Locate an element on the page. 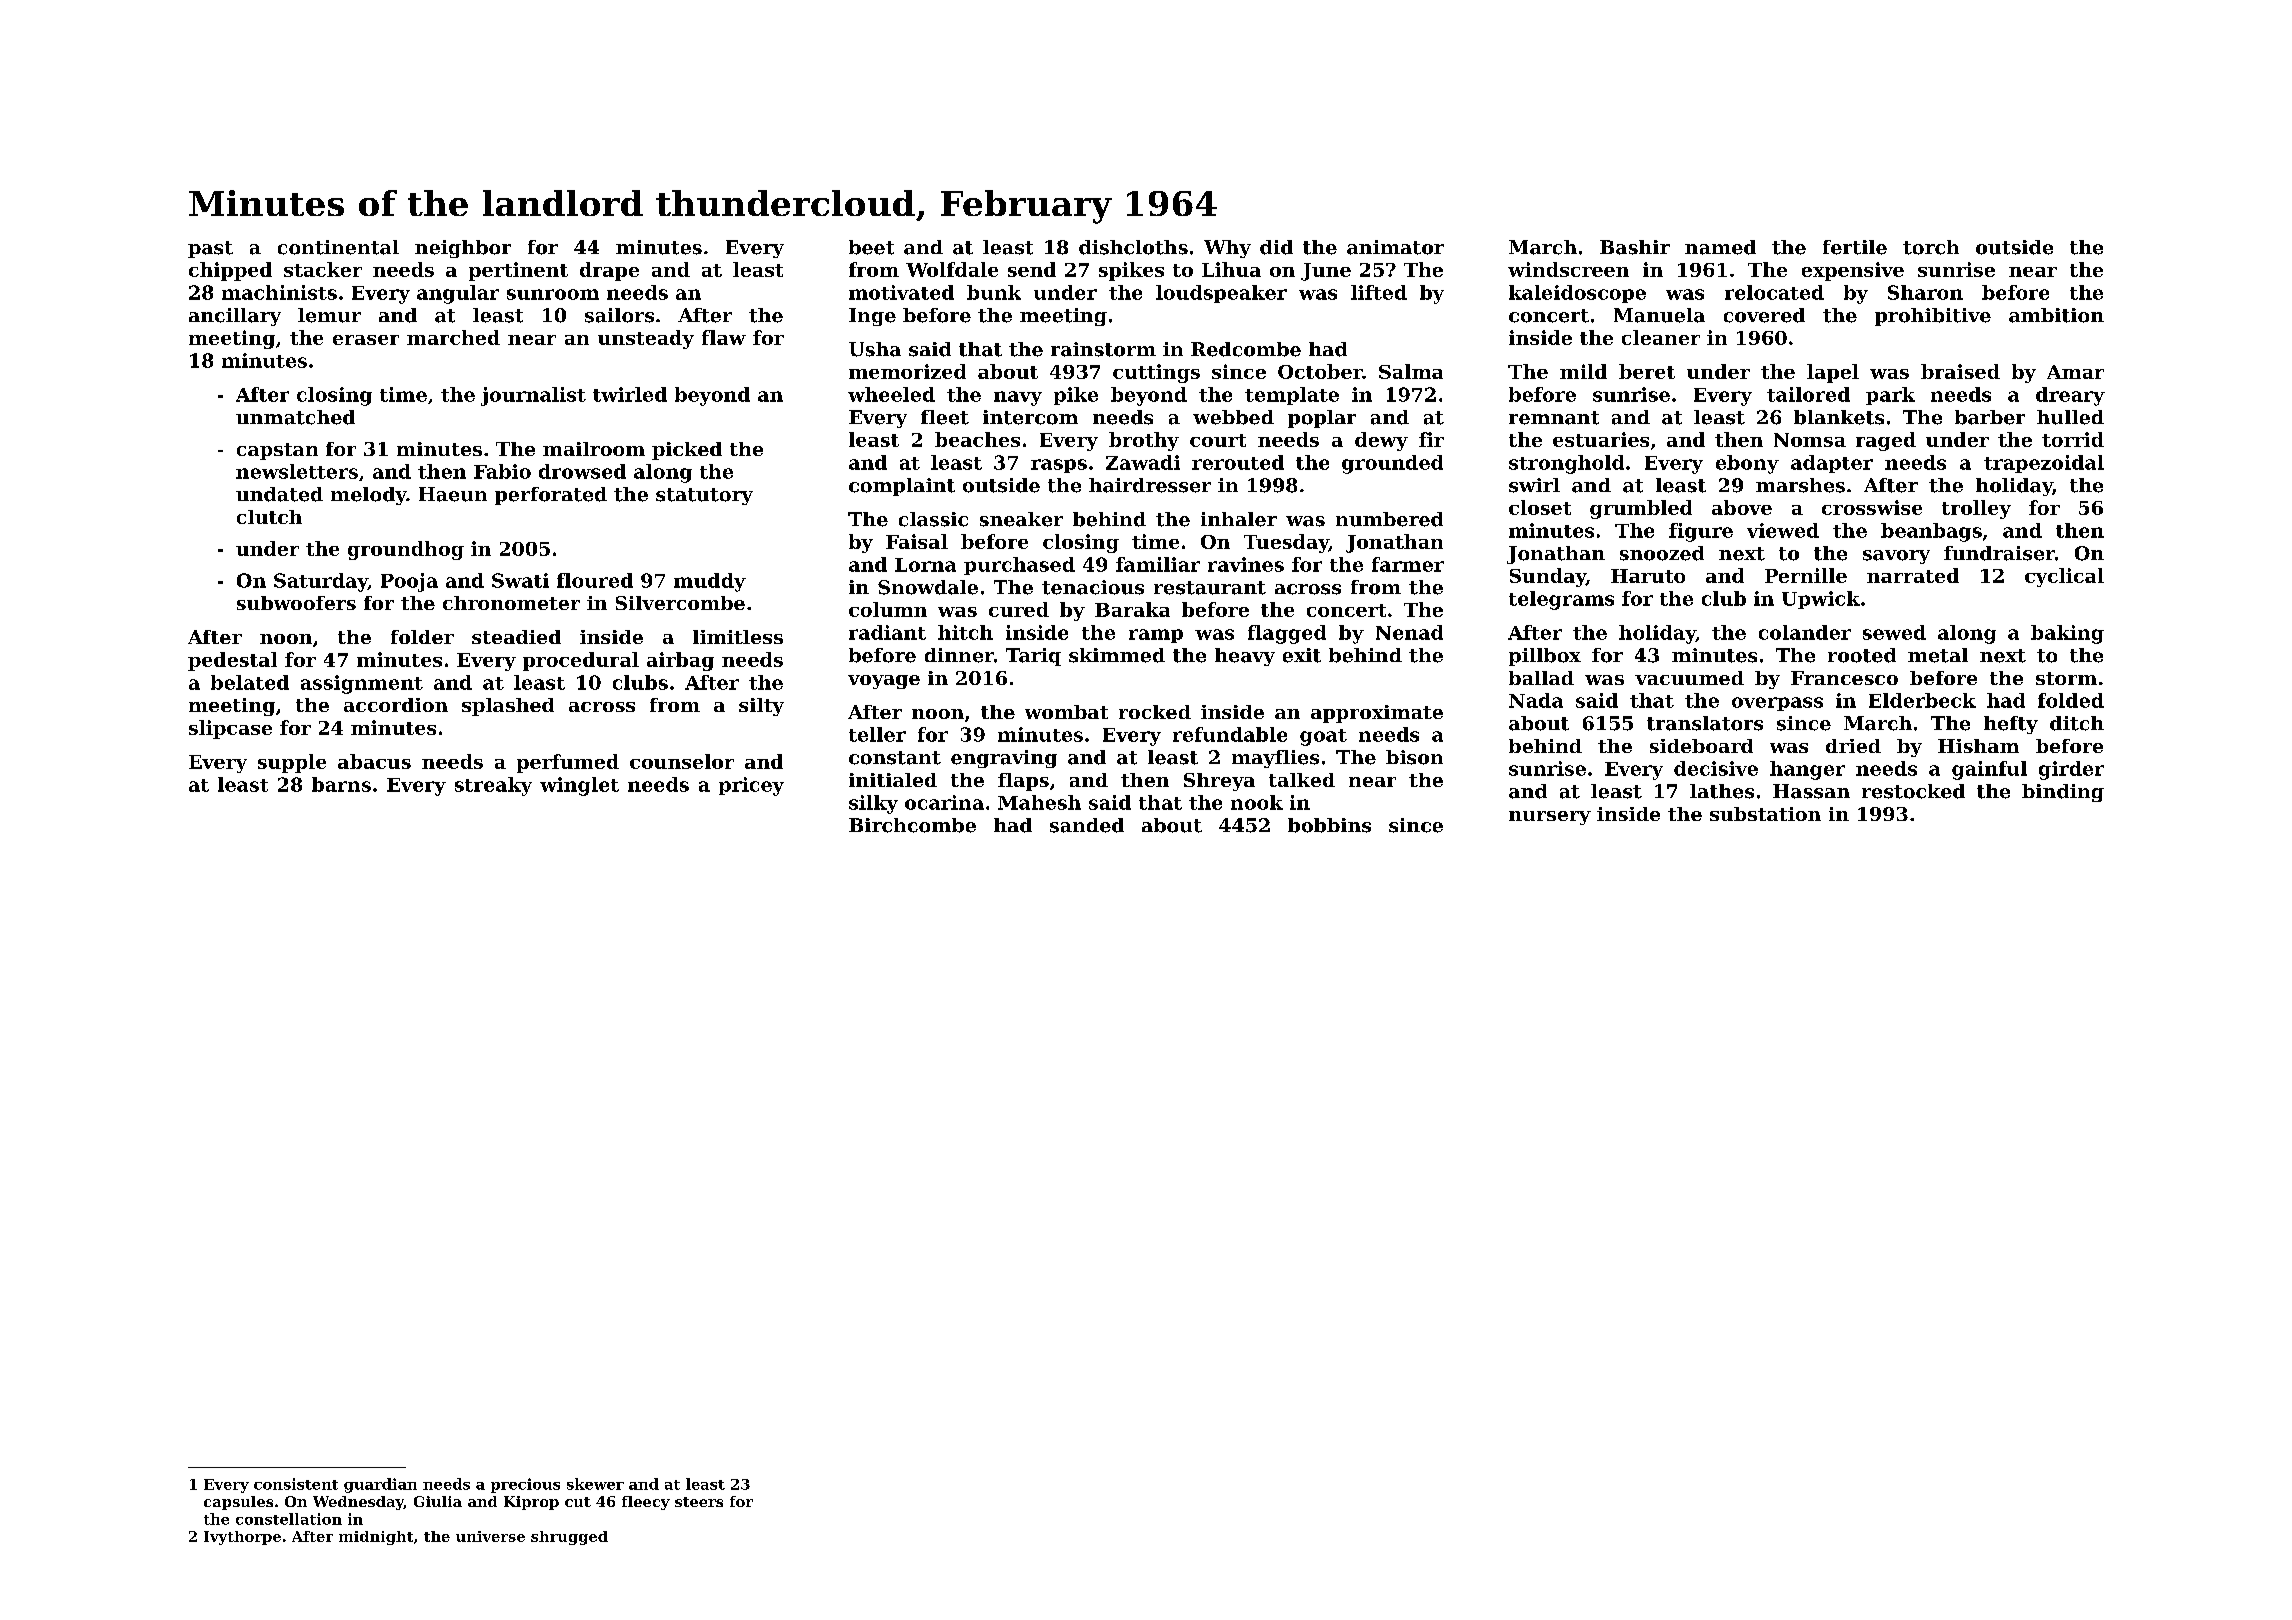  Swati is located at coordinates (520, 580).
